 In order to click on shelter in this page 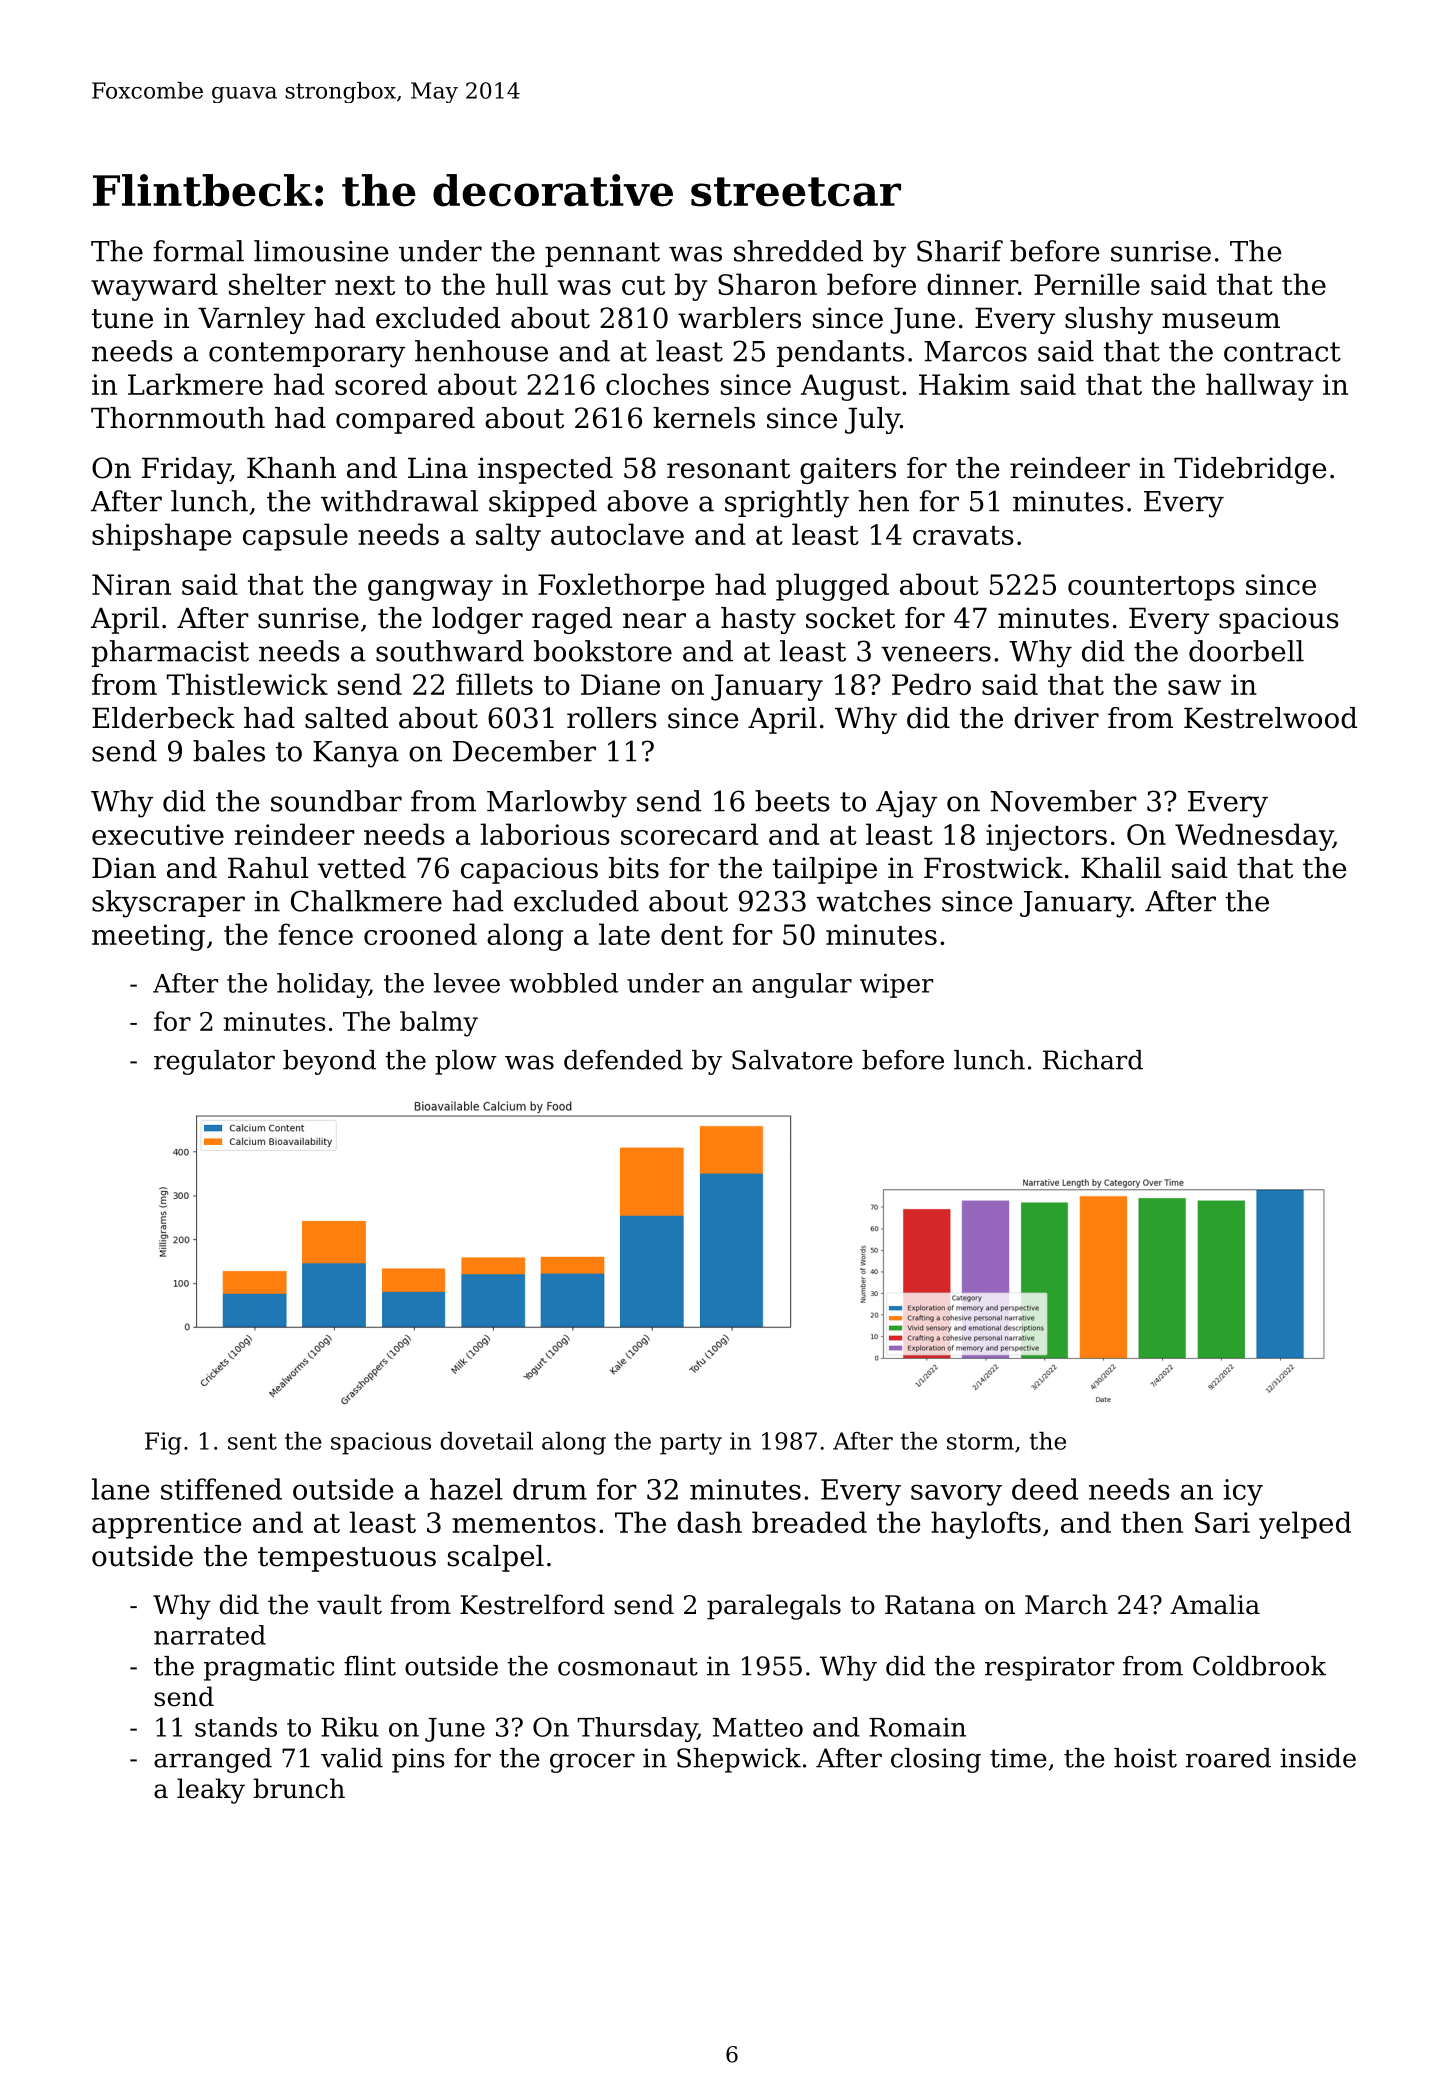, I will do `click(277, 284)`.
